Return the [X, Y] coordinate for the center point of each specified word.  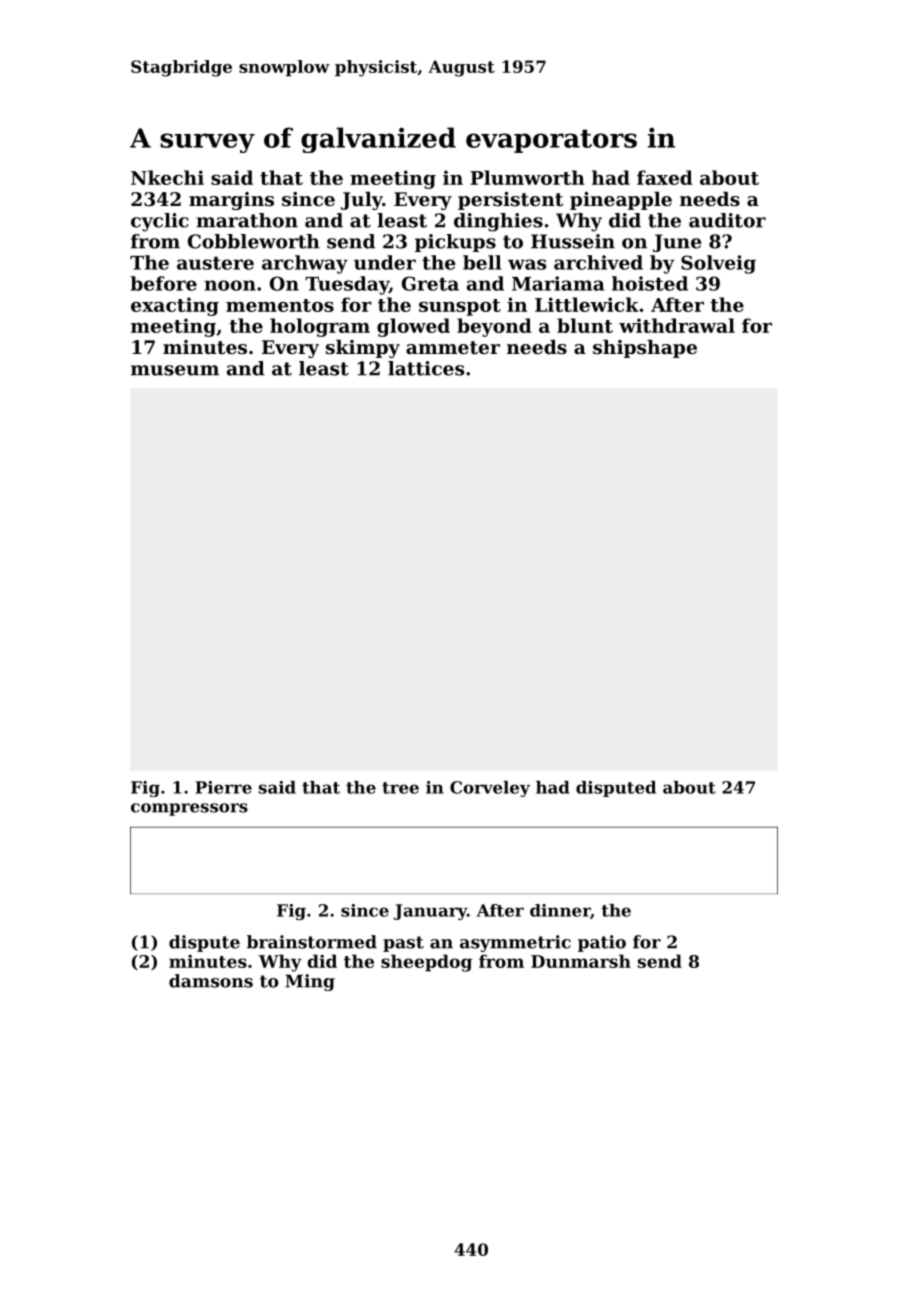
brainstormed [312, 942]
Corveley [490, 789]
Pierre [223, 787]
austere [215, 263]
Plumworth [527, 177]
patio [602, 943]
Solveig [718, 264]
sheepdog [426, 963]
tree [400, 788]
